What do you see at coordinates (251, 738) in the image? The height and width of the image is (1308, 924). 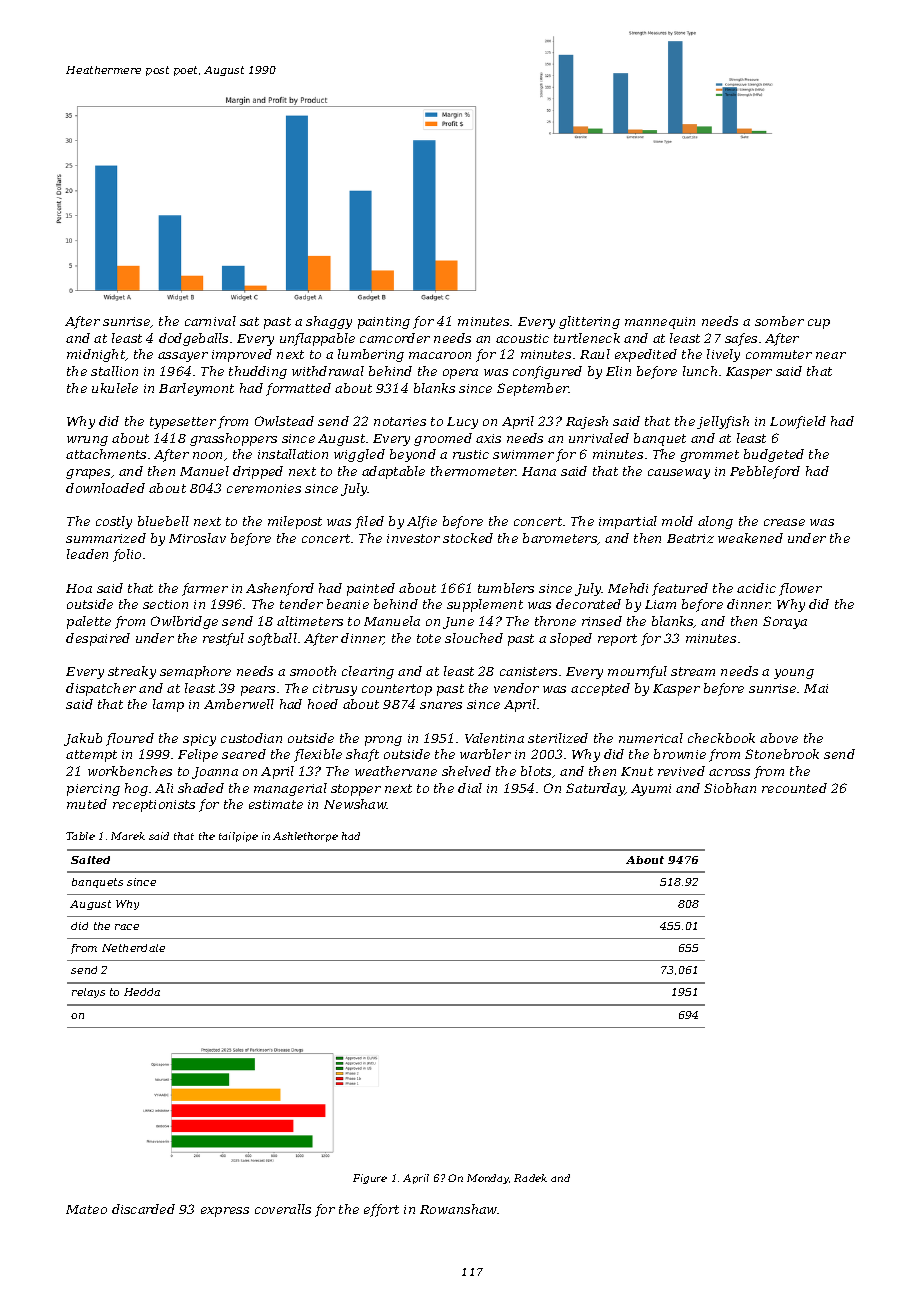 I see `custodian` at bounding box center [251, 738].
